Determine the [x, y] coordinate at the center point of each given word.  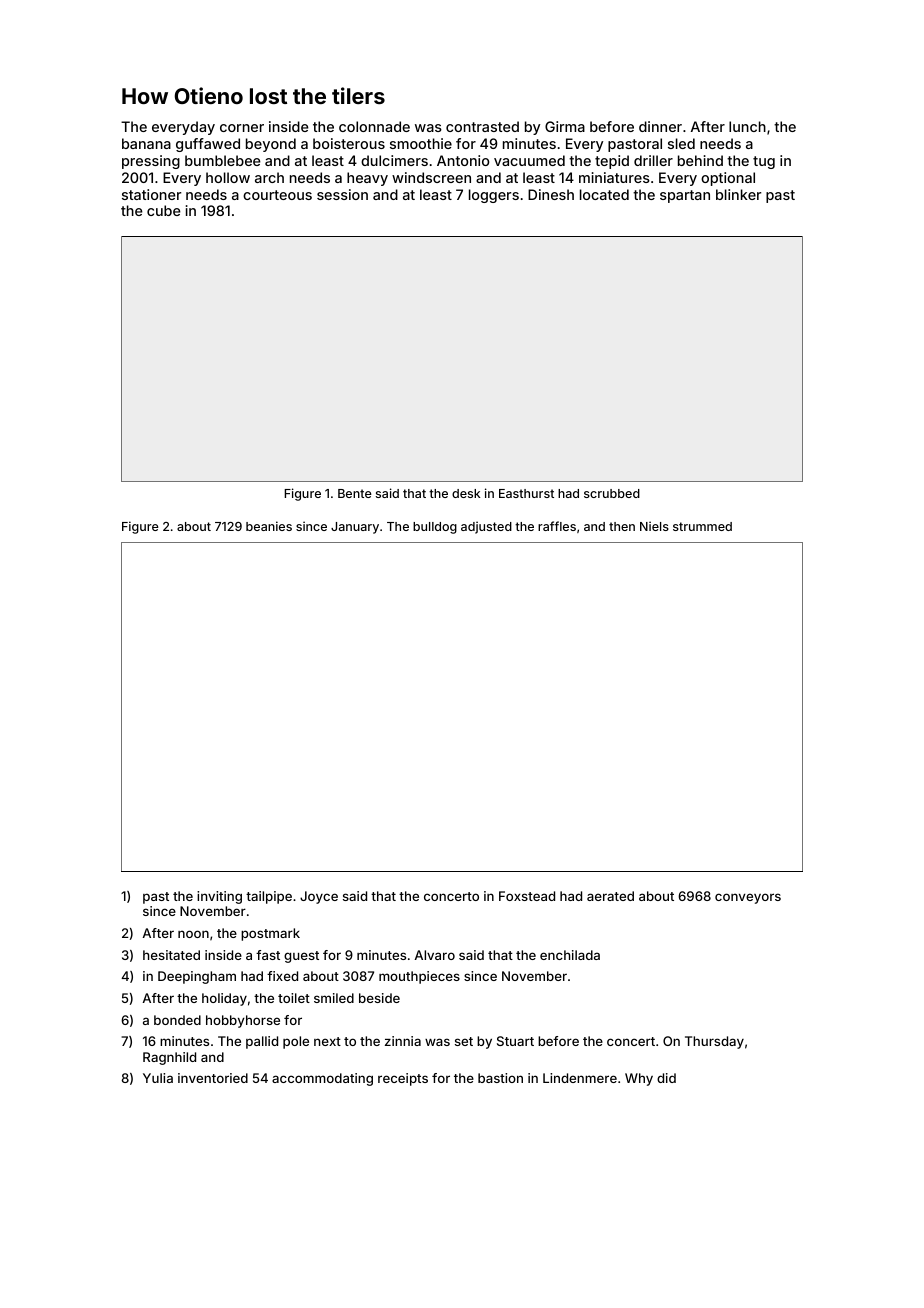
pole [296, 1042]
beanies [269, 526]
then [622, 526]
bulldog [435, 528]
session [342, 194]
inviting [219, 897]
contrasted [482, 126]
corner [242, 128]
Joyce [319, 897]
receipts [403, 1079]
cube [164, 210]
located [604, 194]
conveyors [748, 898]
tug [764, 162]
